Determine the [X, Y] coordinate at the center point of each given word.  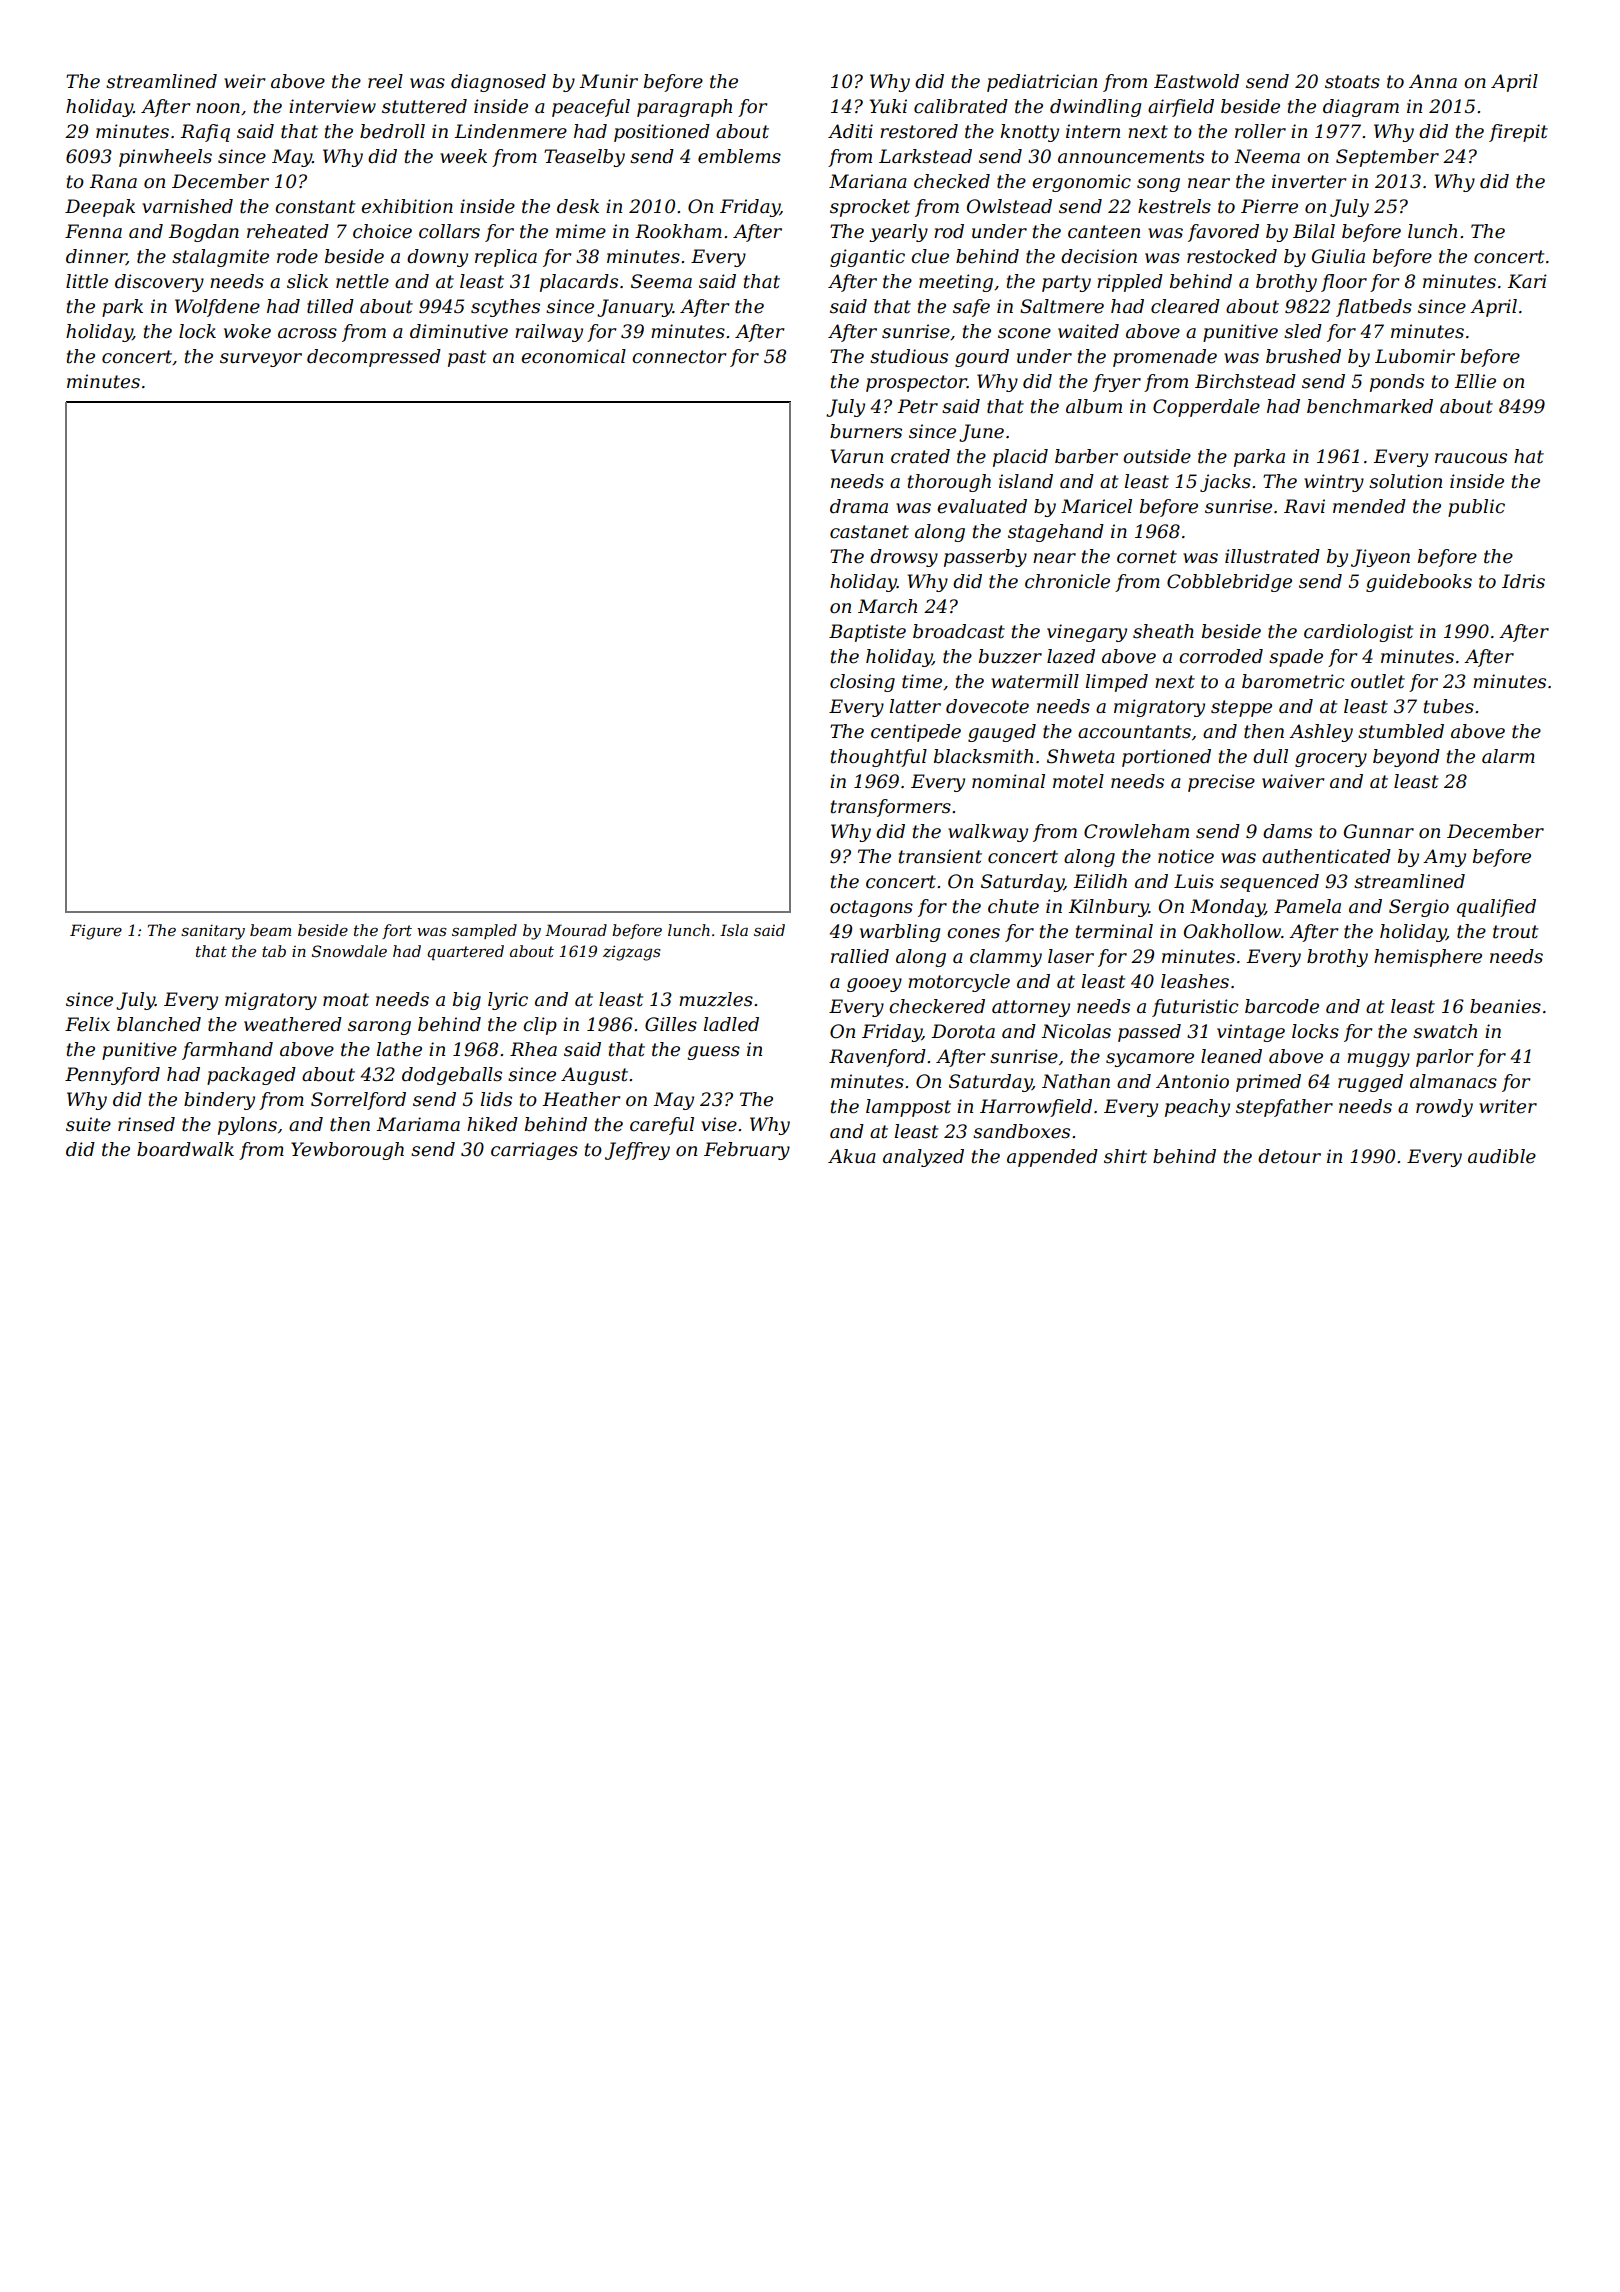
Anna [1433, 81]
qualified [1496, 908]
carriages [534, 1151]
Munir [608, 81]
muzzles [716, 999]
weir [244, 81]
